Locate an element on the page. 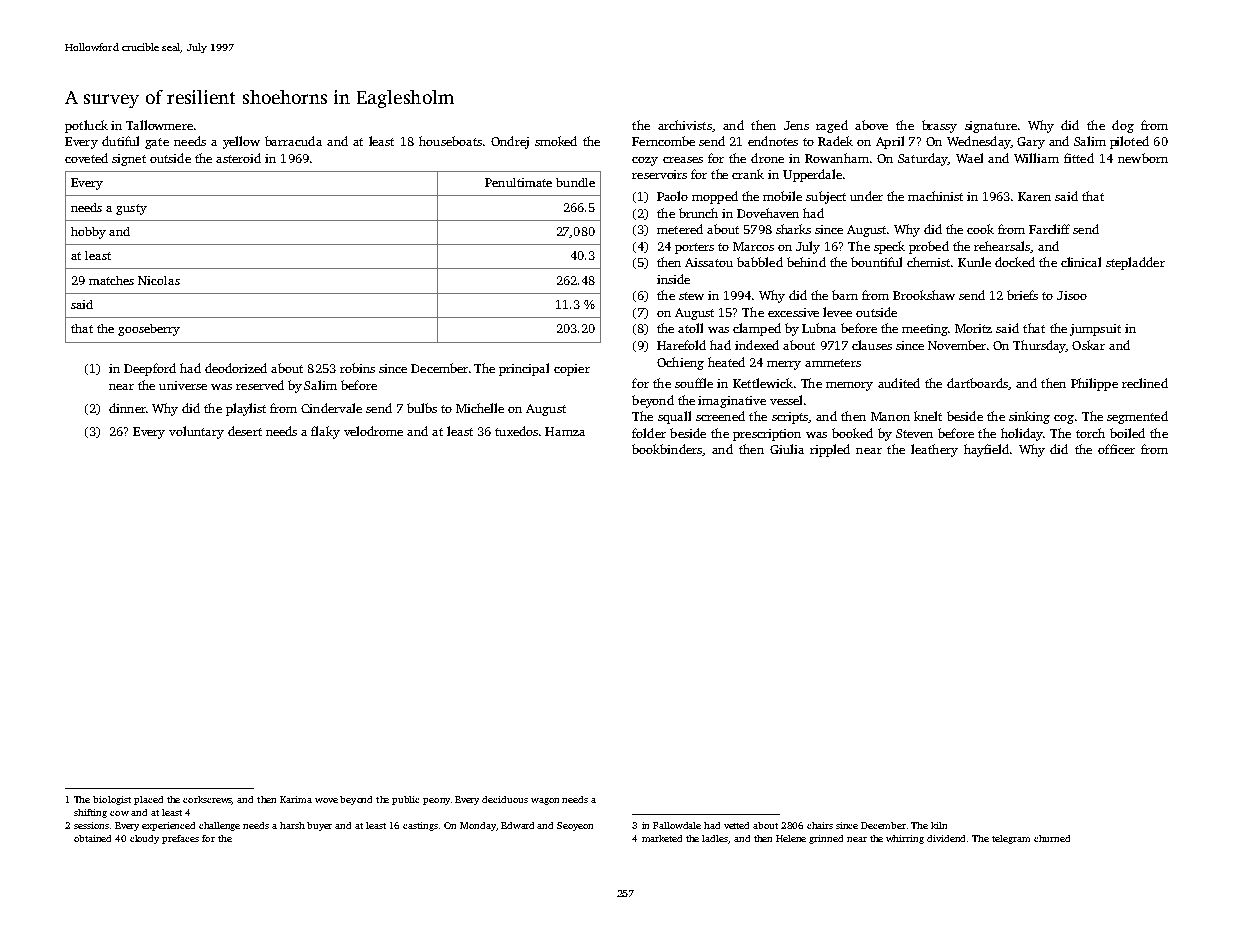 The width and height of the image is (1233, 952). hayfield is located at coordinates (986, 450).
